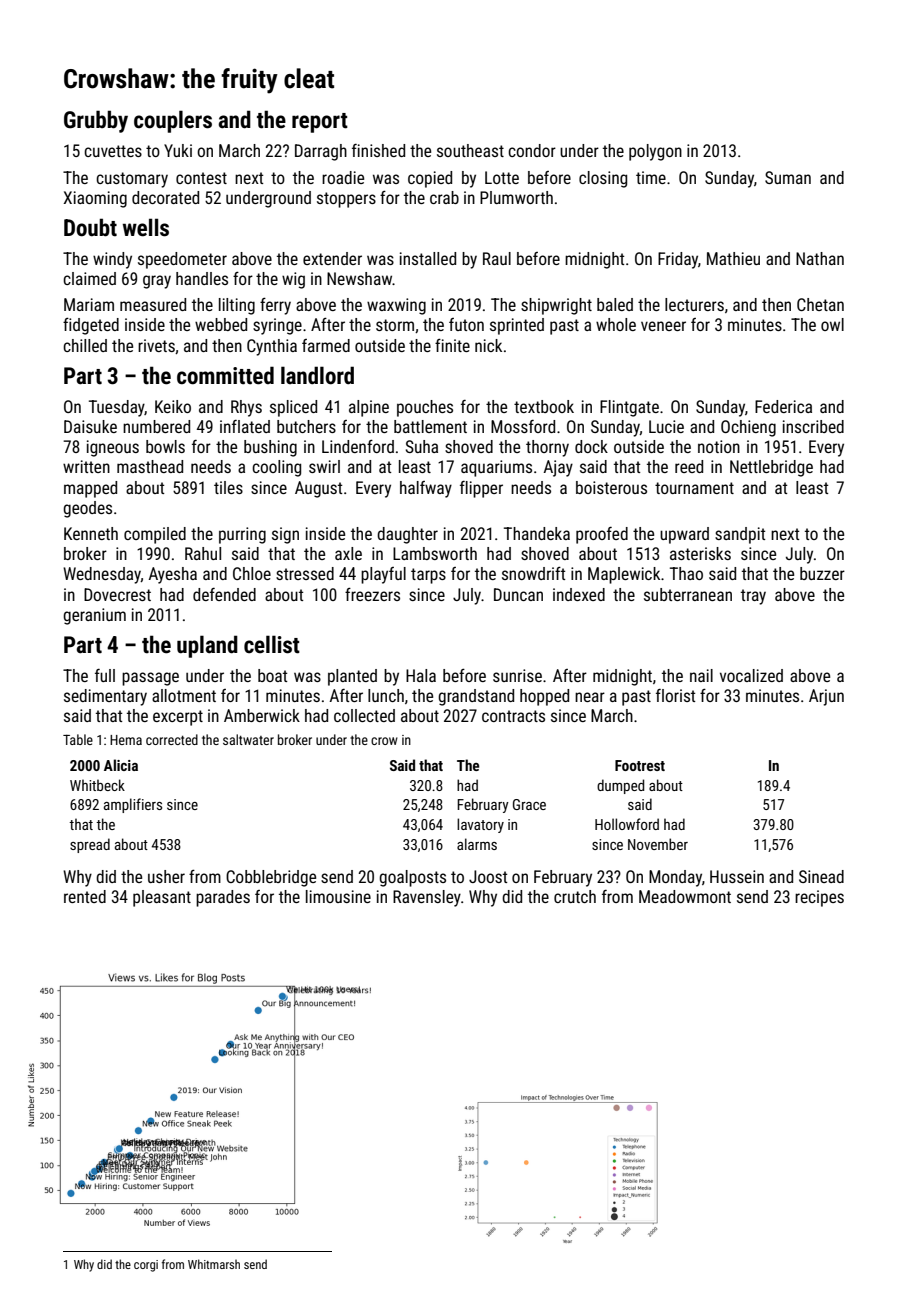 This page has height=1316, width=908. Describe the element at coordinates (133, 805) in the page. I see `amplifiers` at that location.
